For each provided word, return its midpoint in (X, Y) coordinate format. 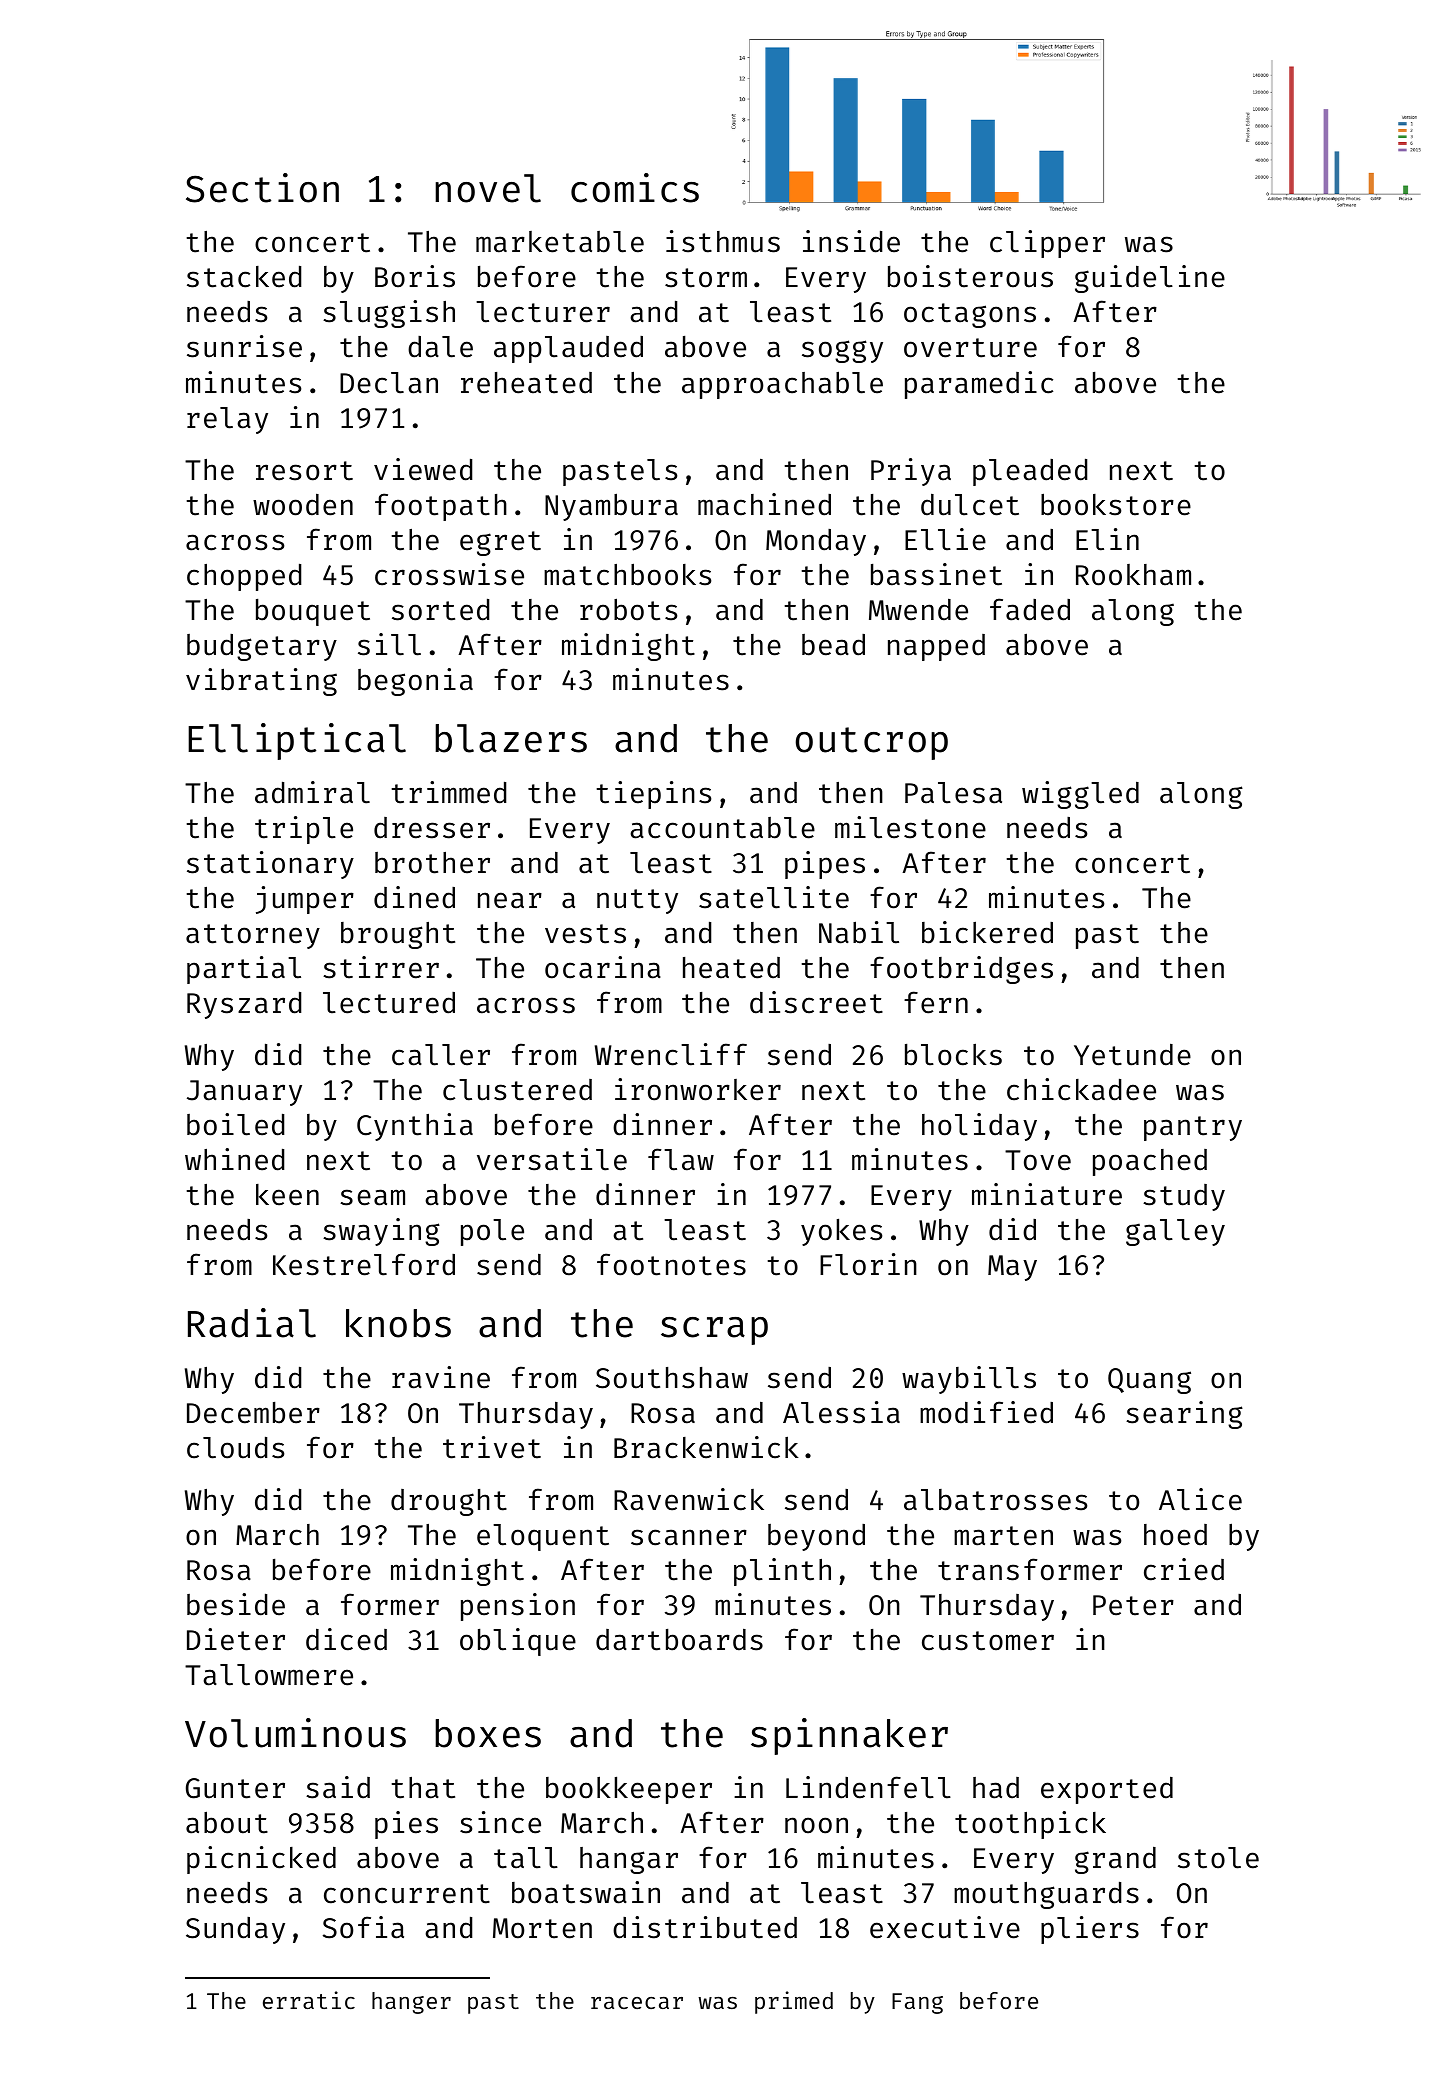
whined (234, 1159)
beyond (816, 1537)
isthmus (723, 241)
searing (1184, 1415)
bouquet (313, 612)
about (227, 1822)
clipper (1047, 244)
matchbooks (627, 574)
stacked (244, 277)
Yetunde (1132, 1055)
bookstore (1116, 504)
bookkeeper (629, 1790)
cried (1184, 1569)
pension (518, 1607)
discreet (816, 1002)
